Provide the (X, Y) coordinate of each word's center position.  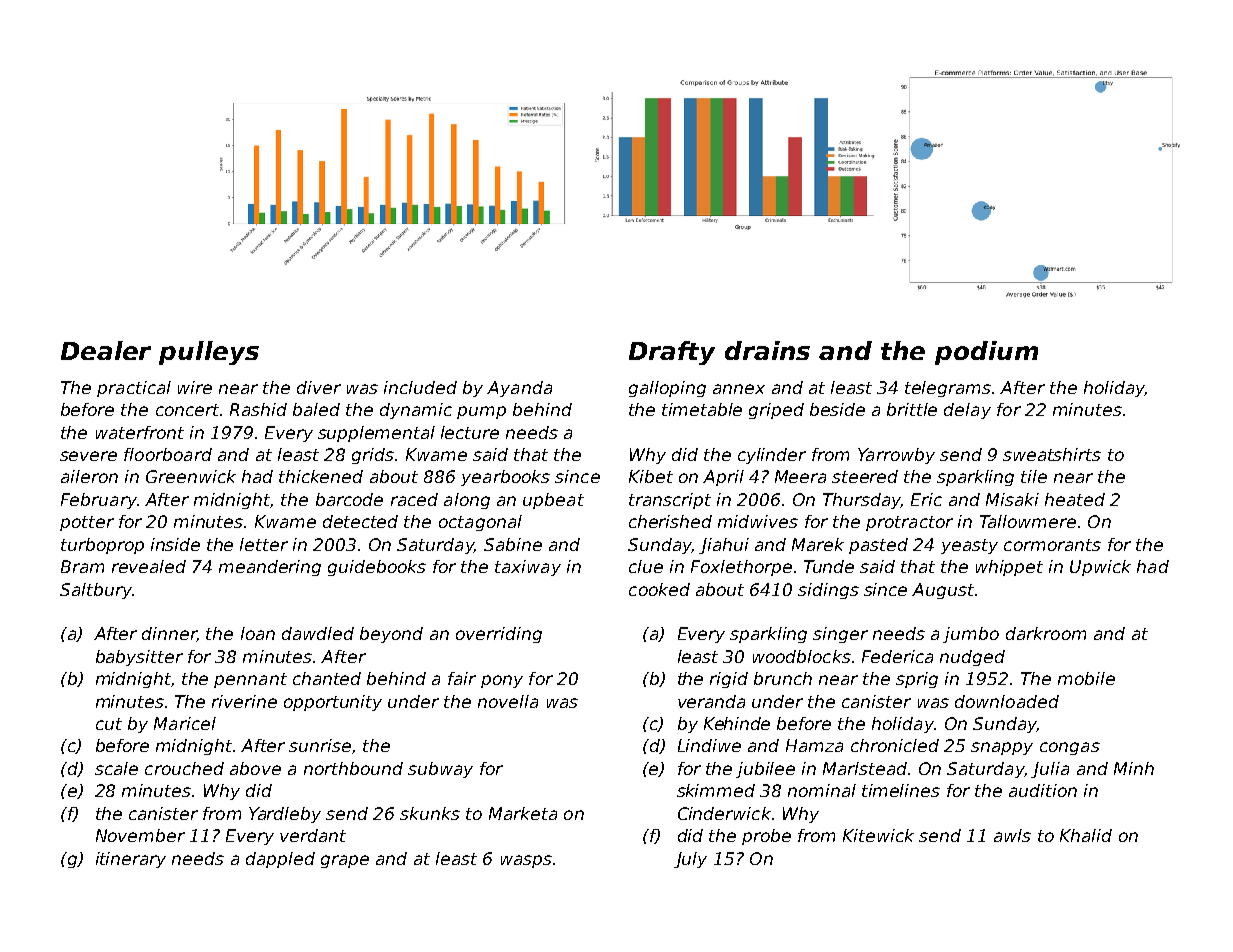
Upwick (1100, 568)
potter (87, 523)
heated (1075, 499)
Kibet (651, 476)
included (420, 387)
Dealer (106, 350)
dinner (169, 634)
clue (646, 566)
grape (345, 861)
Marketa (523, 813)
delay (967, 411)
